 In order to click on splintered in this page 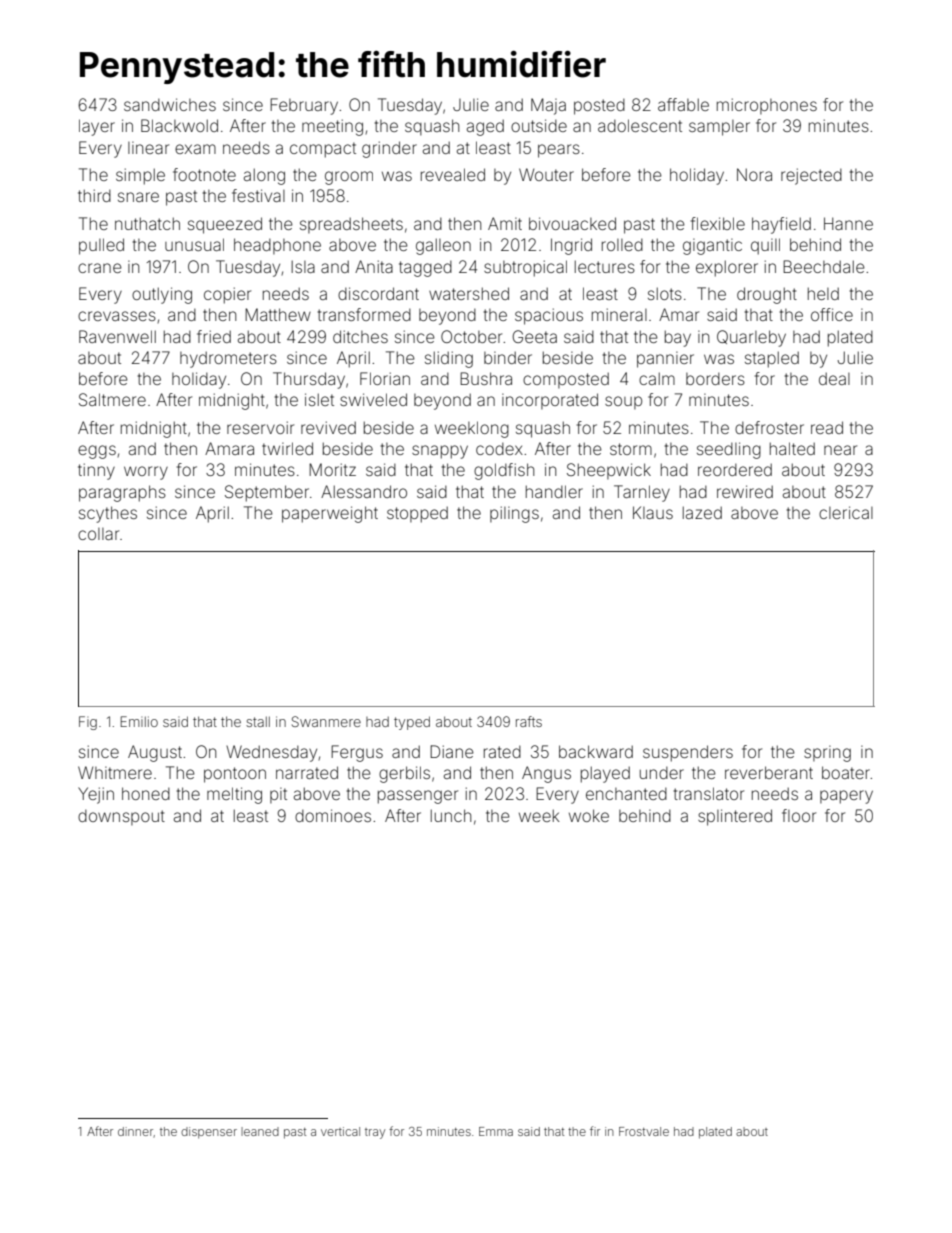, I will do `click(735, 817)`.
